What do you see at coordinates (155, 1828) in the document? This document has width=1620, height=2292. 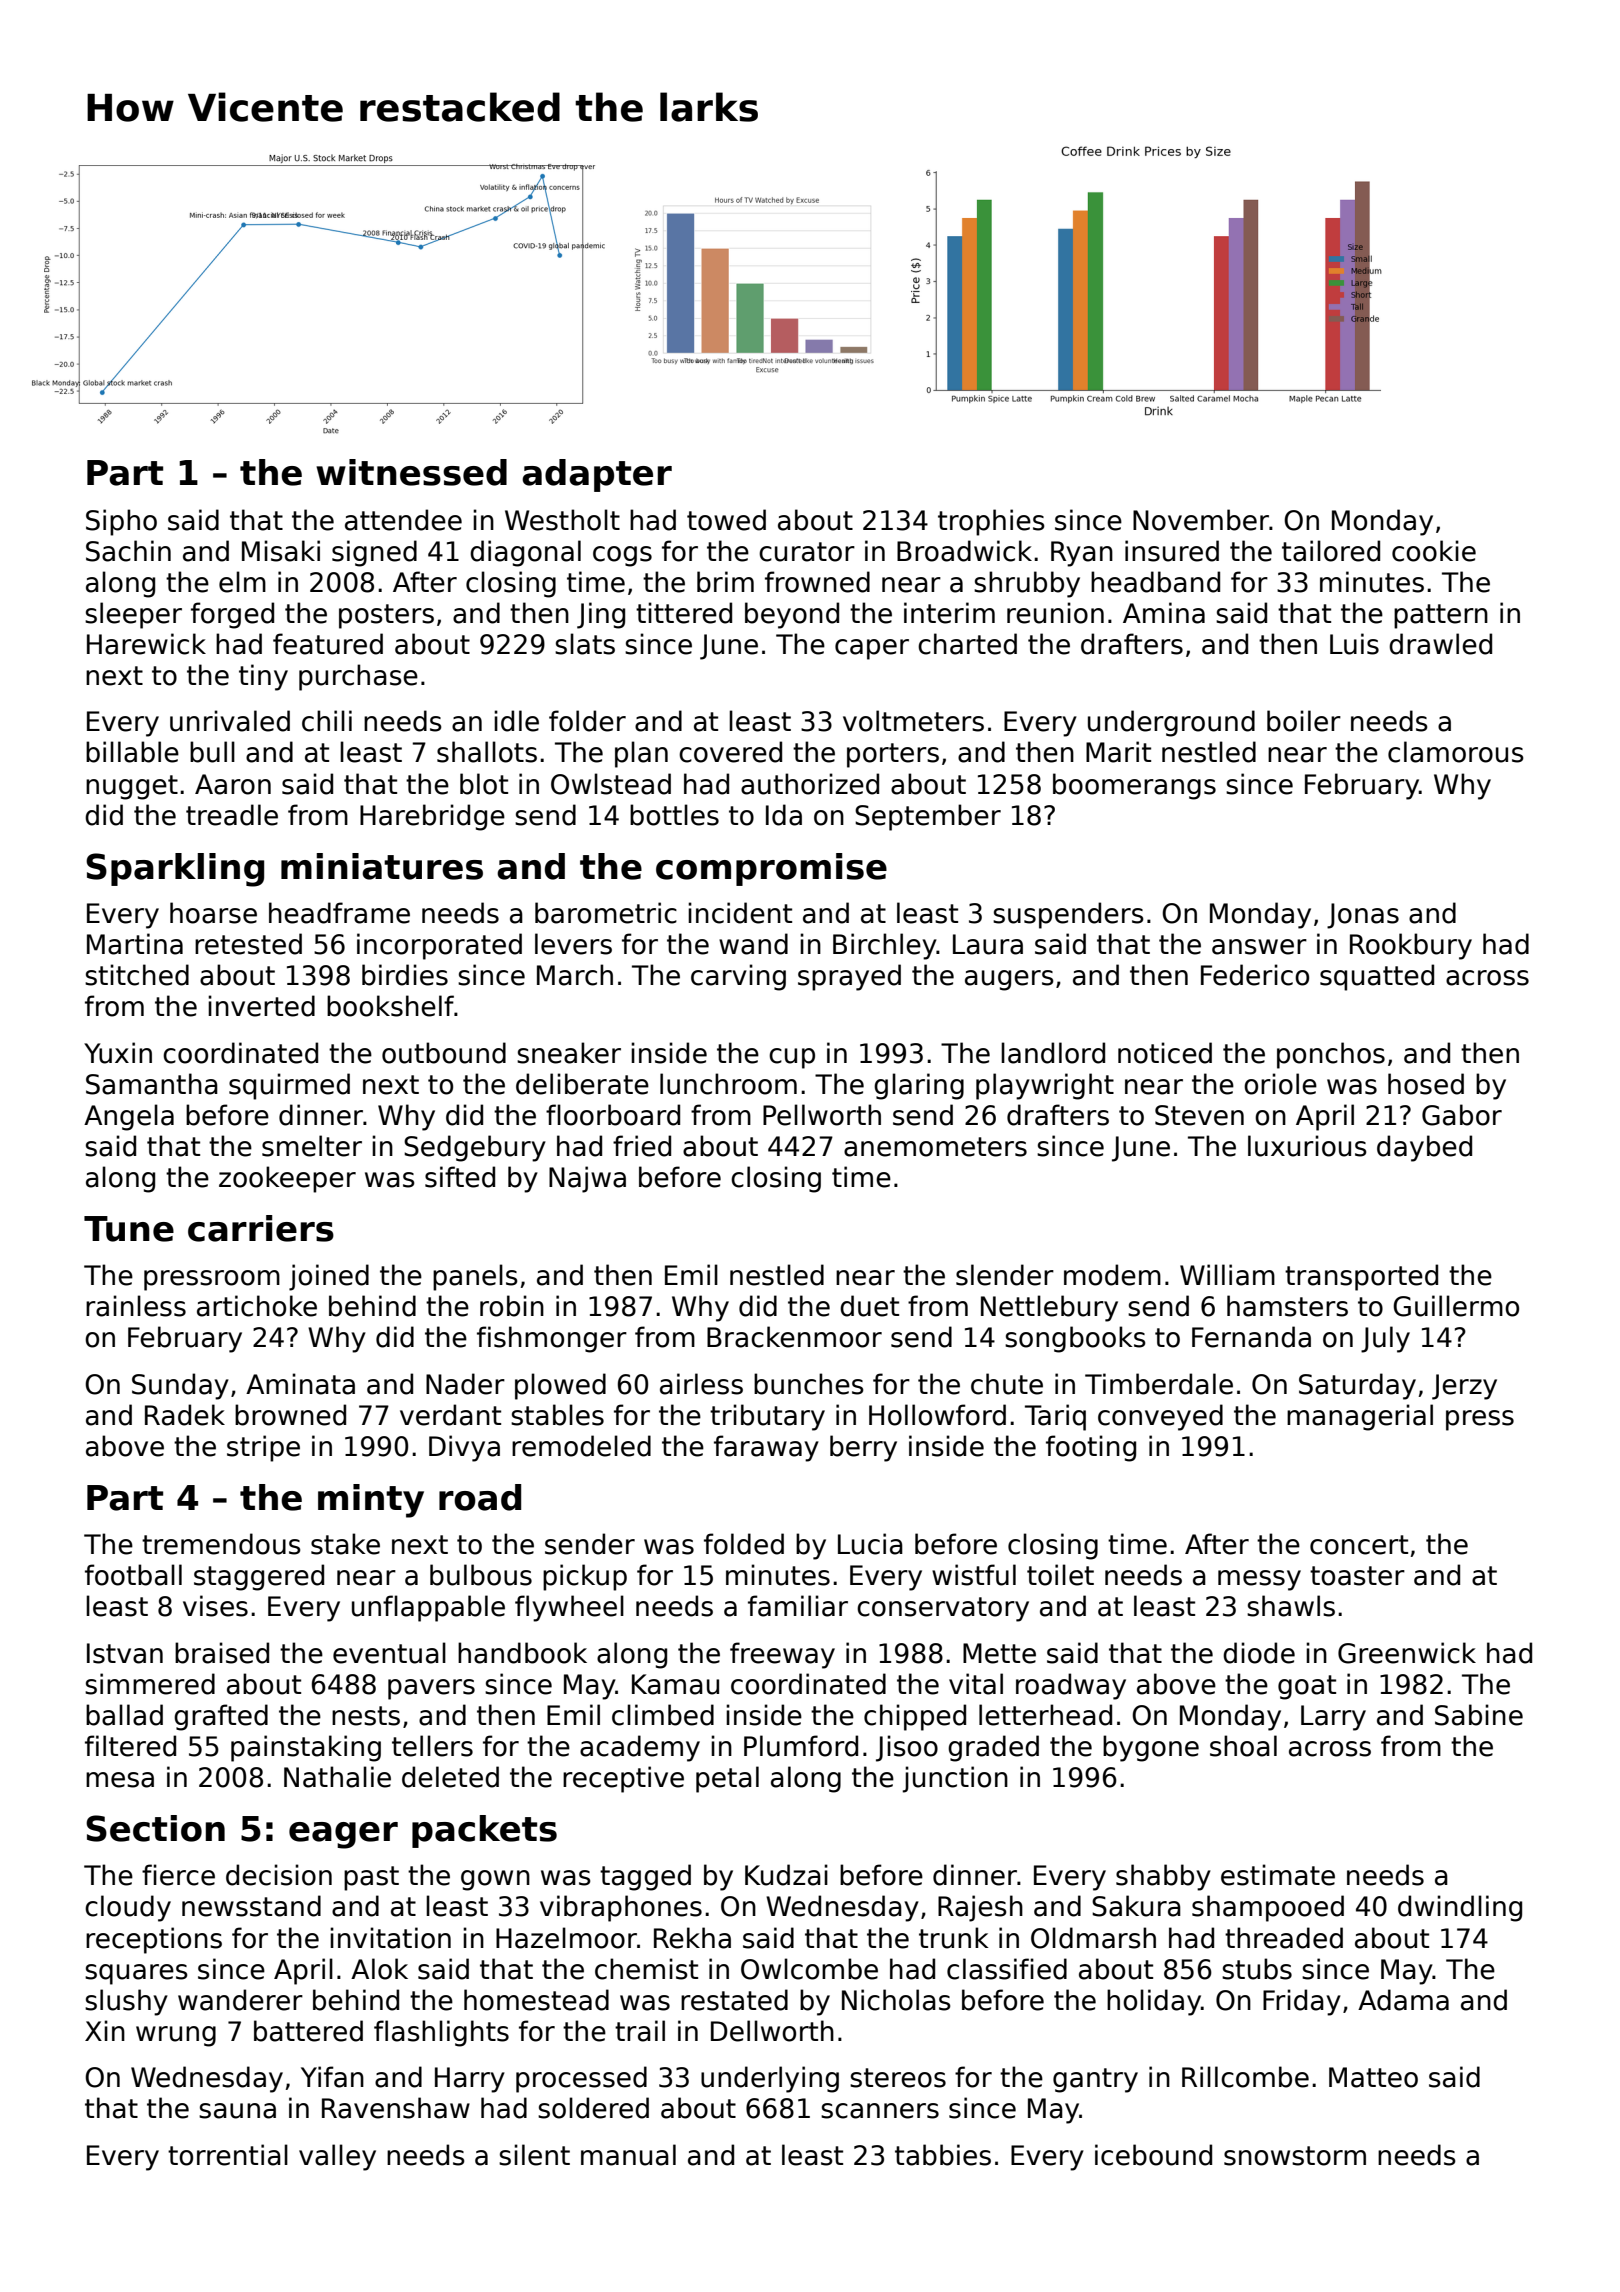 I see `Section` at bounding box center [155, 1828].
